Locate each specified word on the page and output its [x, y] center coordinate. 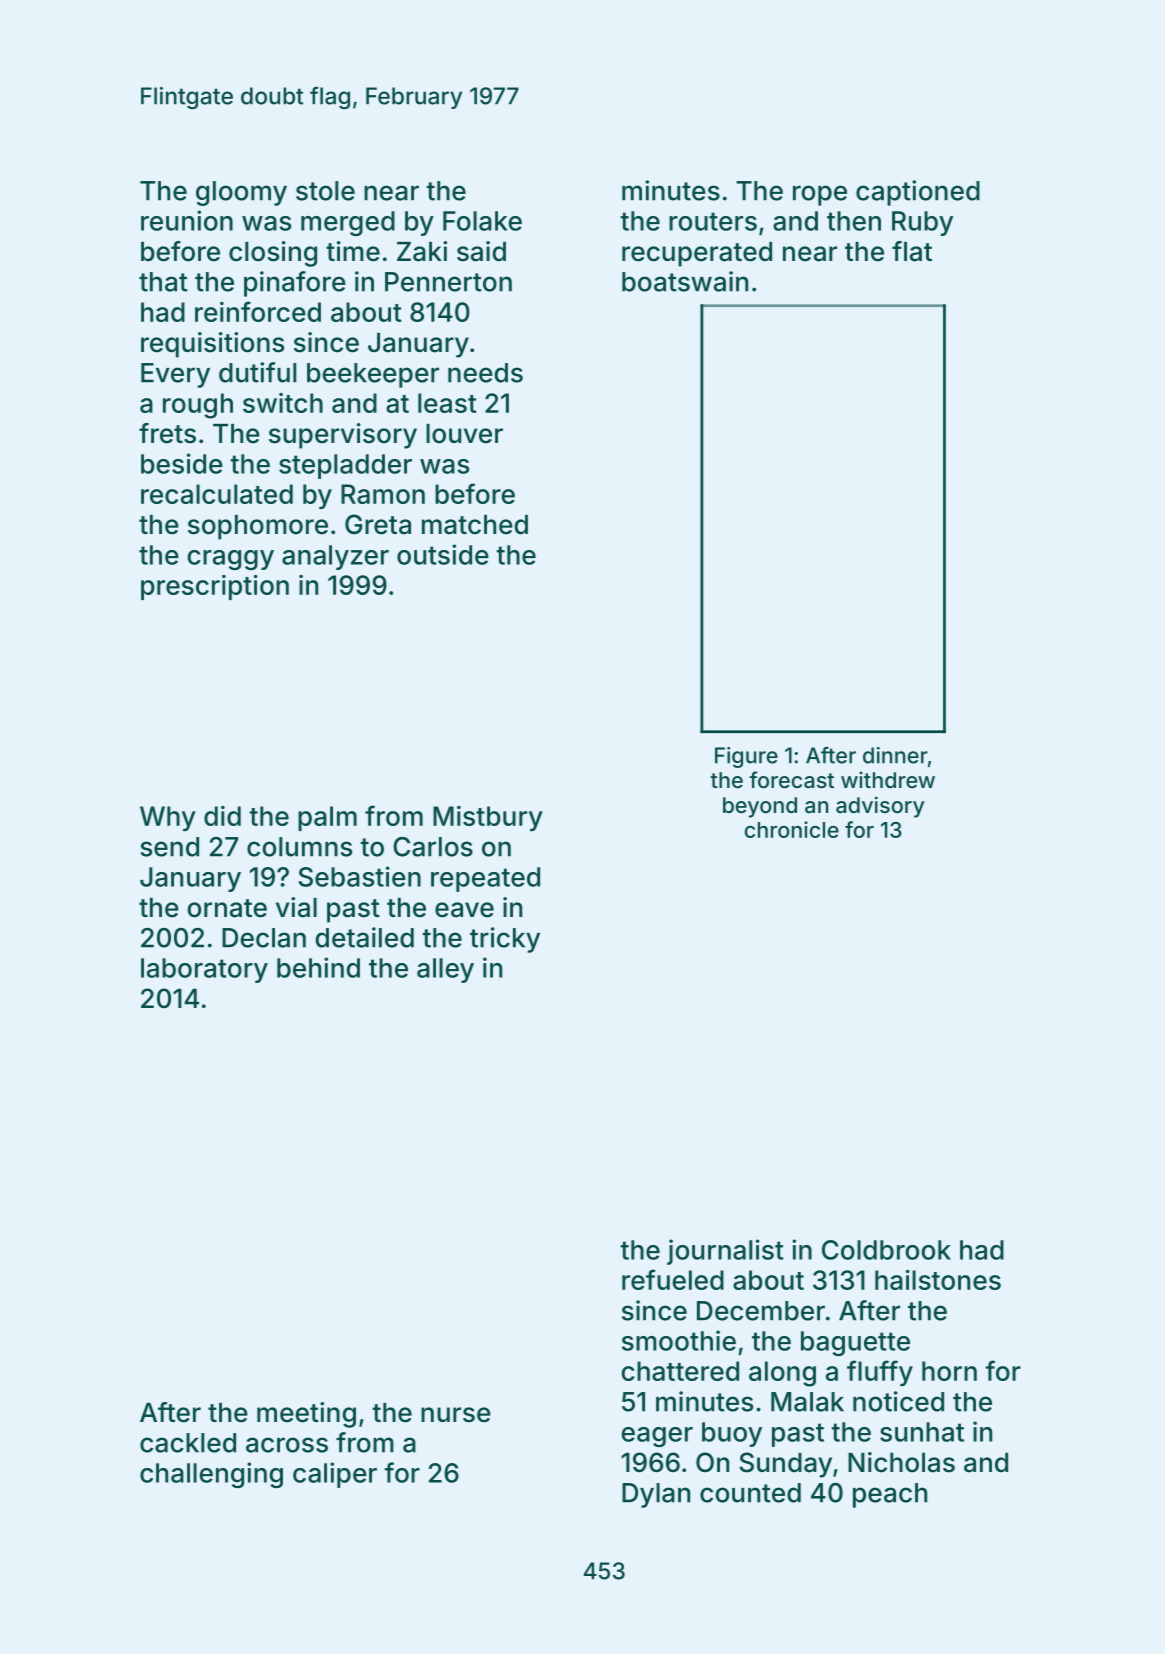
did [222, 816]
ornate [227, 908]
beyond [760, 807]
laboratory [204, 970]
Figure [746, 757]
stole [325, 191]
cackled [188, 1443]
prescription [215, 587]
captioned [918, 193]
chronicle [792, 829]
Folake [482, 221]
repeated [485, 879]
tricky [505, 940]
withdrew [888, 779]
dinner [895, 755]
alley [445, 970]
